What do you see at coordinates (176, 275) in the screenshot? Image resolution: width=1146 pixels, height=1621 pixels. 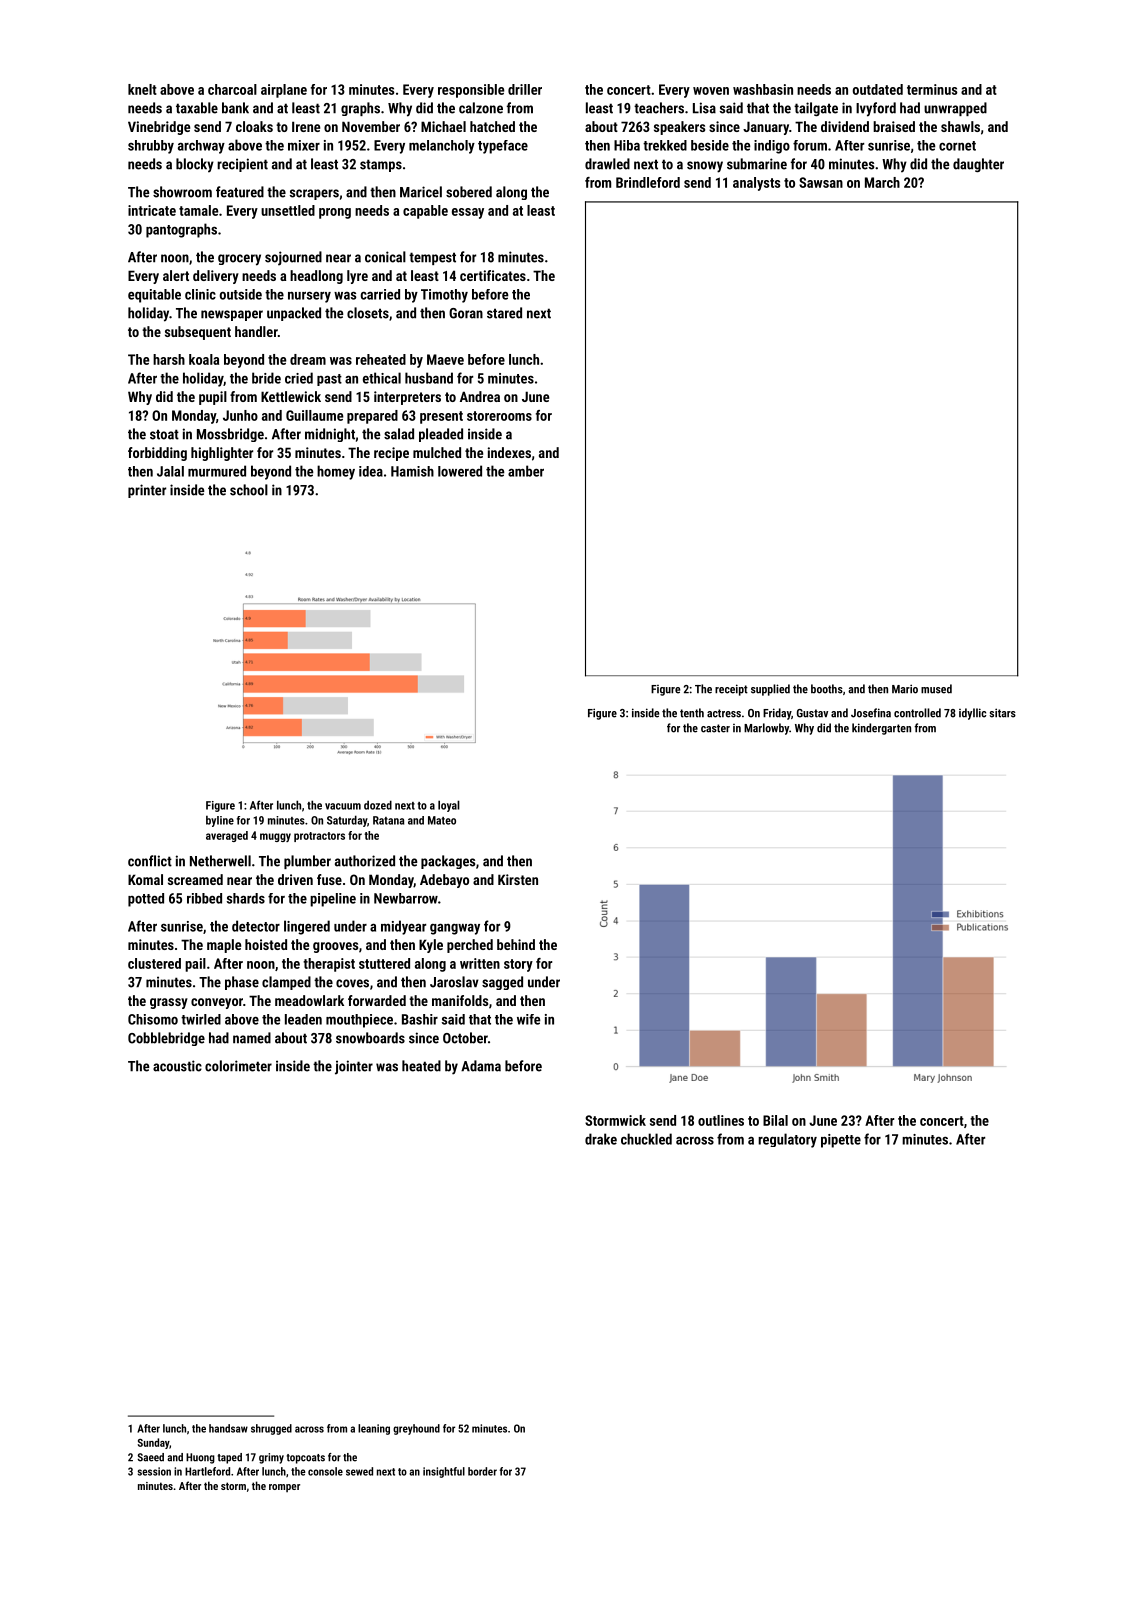 I see `alert` at bounding box center [176, 275].
